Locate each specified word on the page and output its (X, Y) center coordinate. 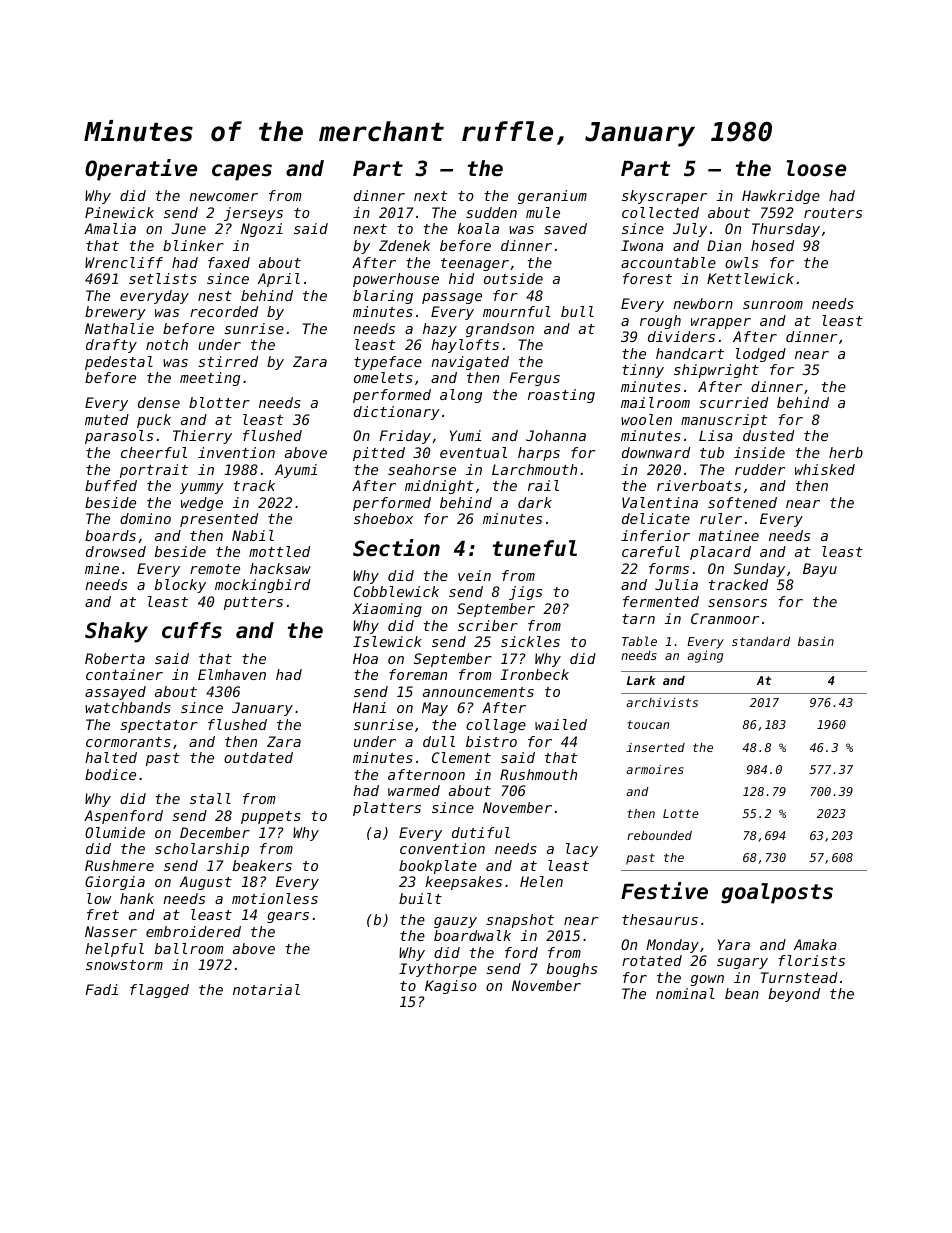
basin (816, 641)
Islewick (387, 641)
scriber (488, 625)
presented (219, 520)
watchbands (128, 707)
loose (816, 168)
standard (761, 641)
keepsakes (463, 883)
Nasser (111, 931)
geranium (552, 197)
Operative (141, 170)
